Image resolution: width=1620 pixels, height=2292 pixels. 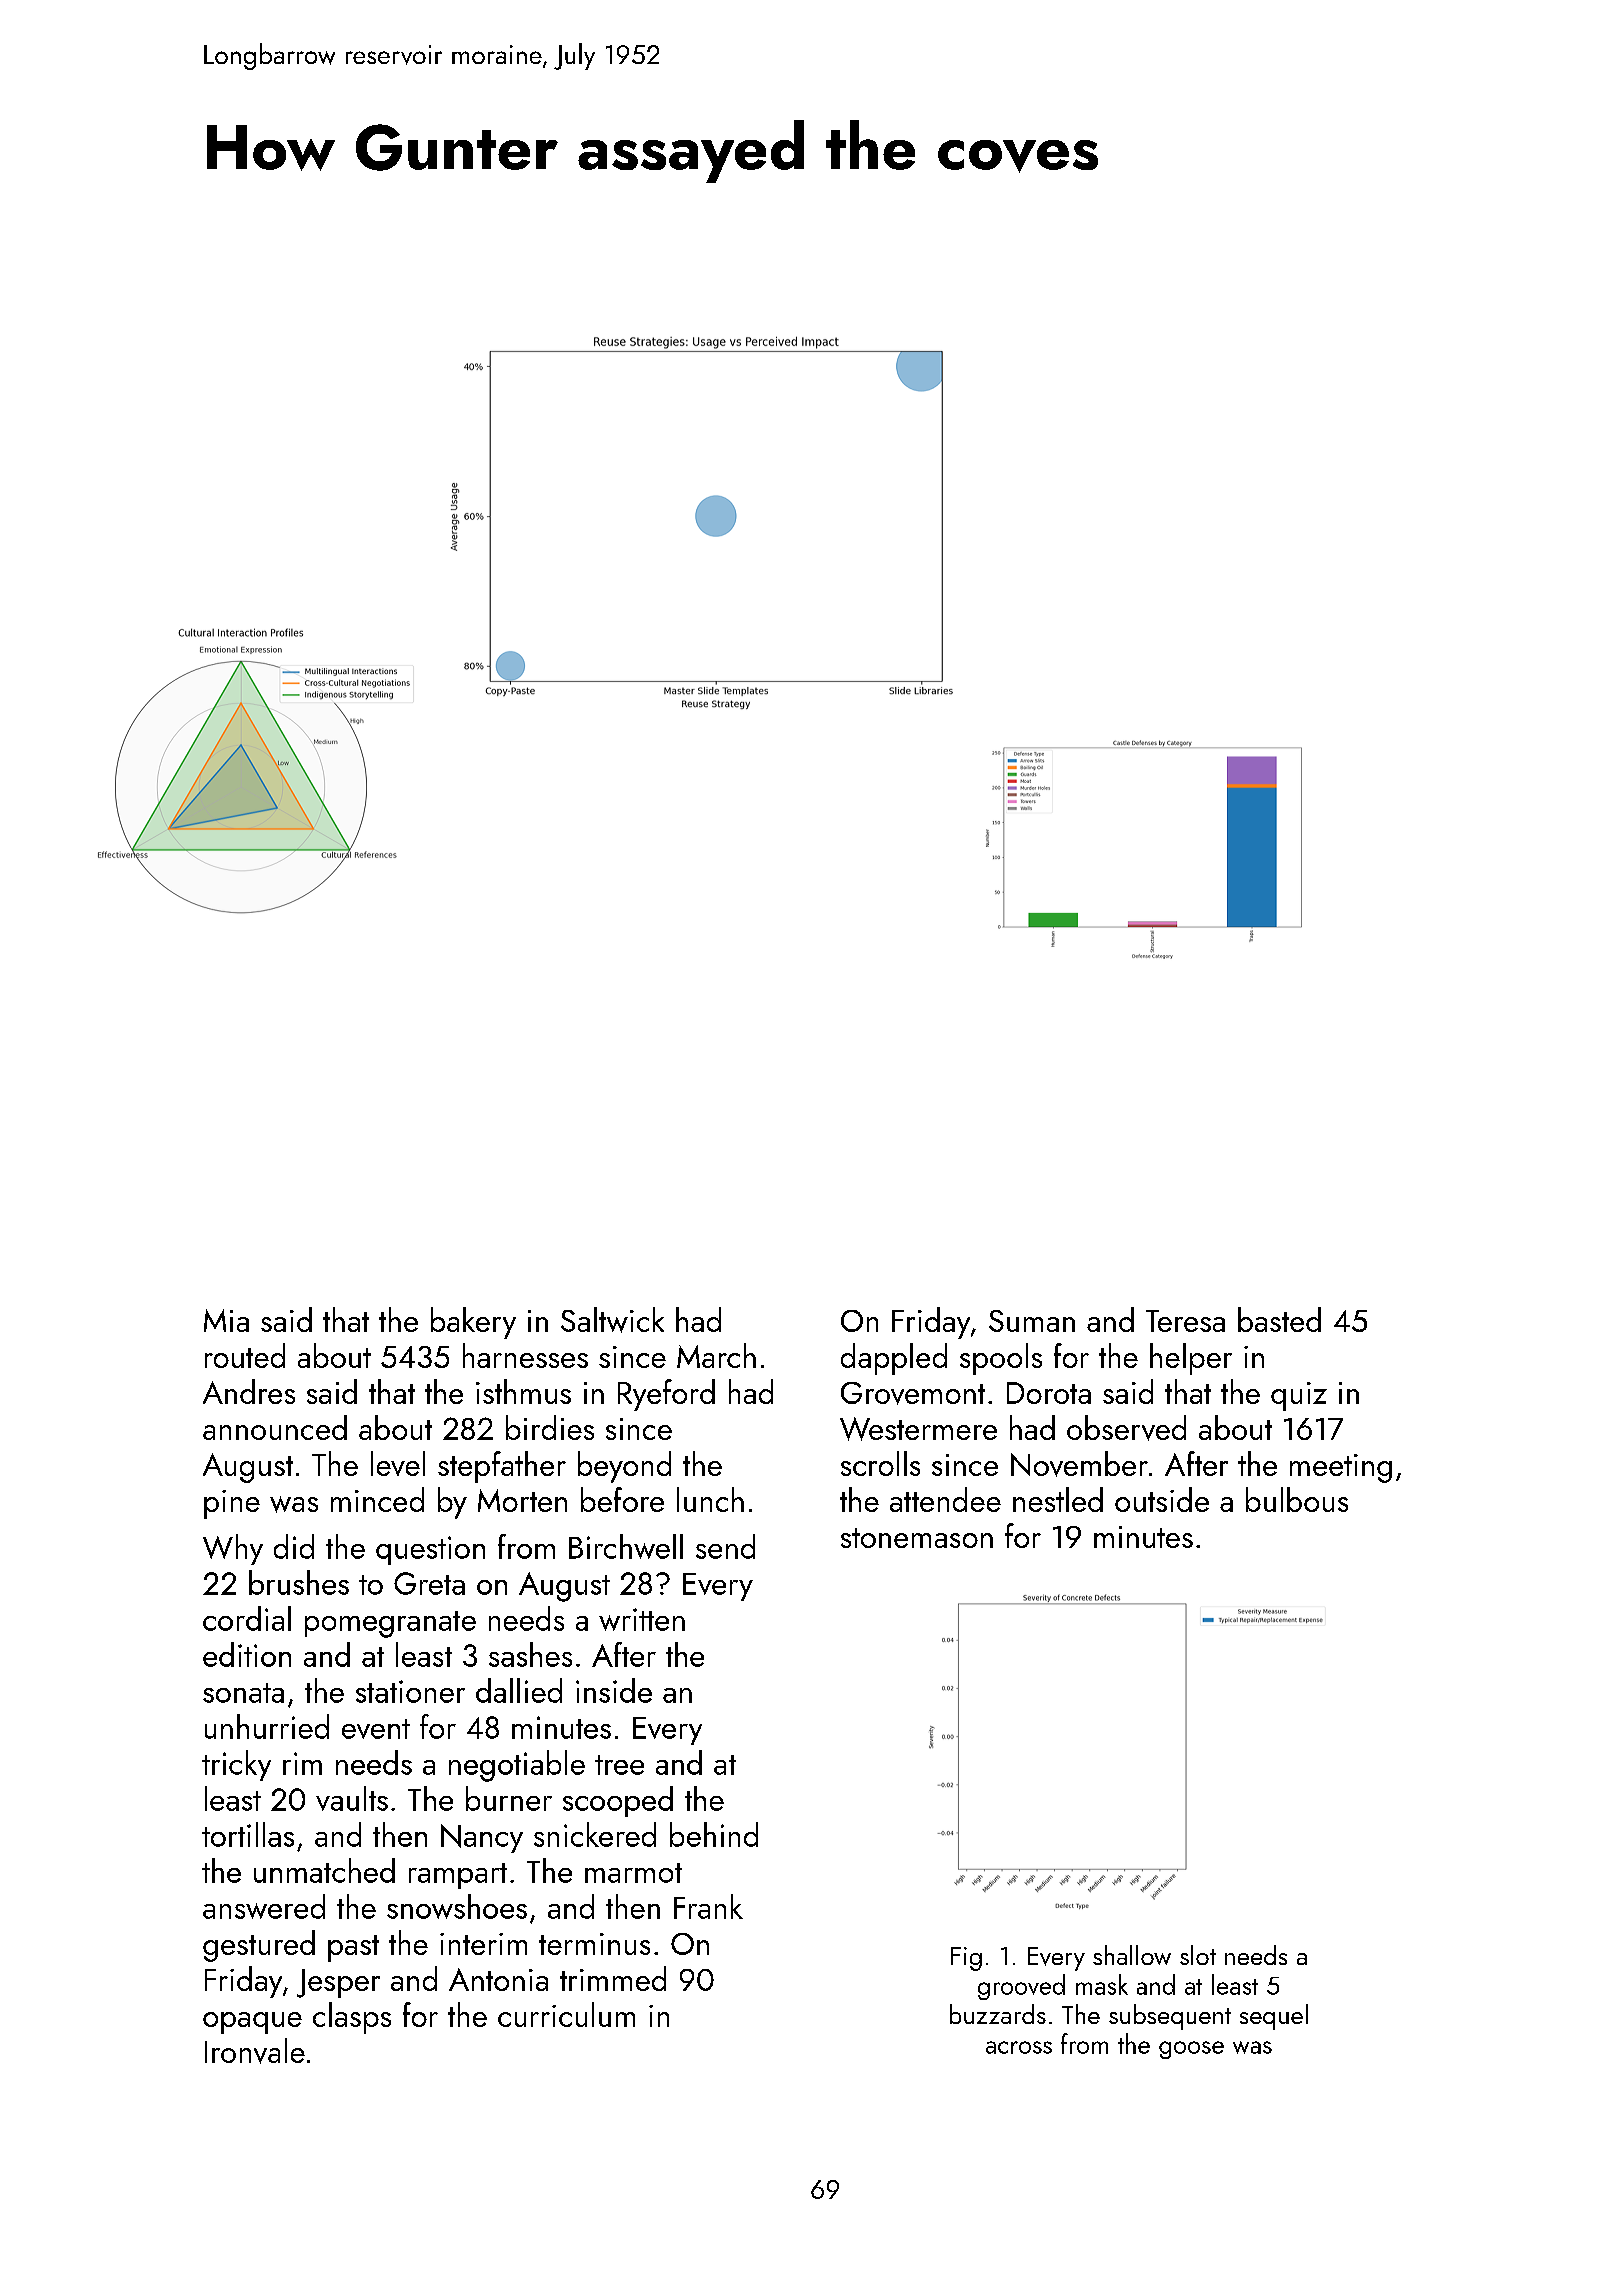 I want to click on Mia, so click(x=226, y=1320).
